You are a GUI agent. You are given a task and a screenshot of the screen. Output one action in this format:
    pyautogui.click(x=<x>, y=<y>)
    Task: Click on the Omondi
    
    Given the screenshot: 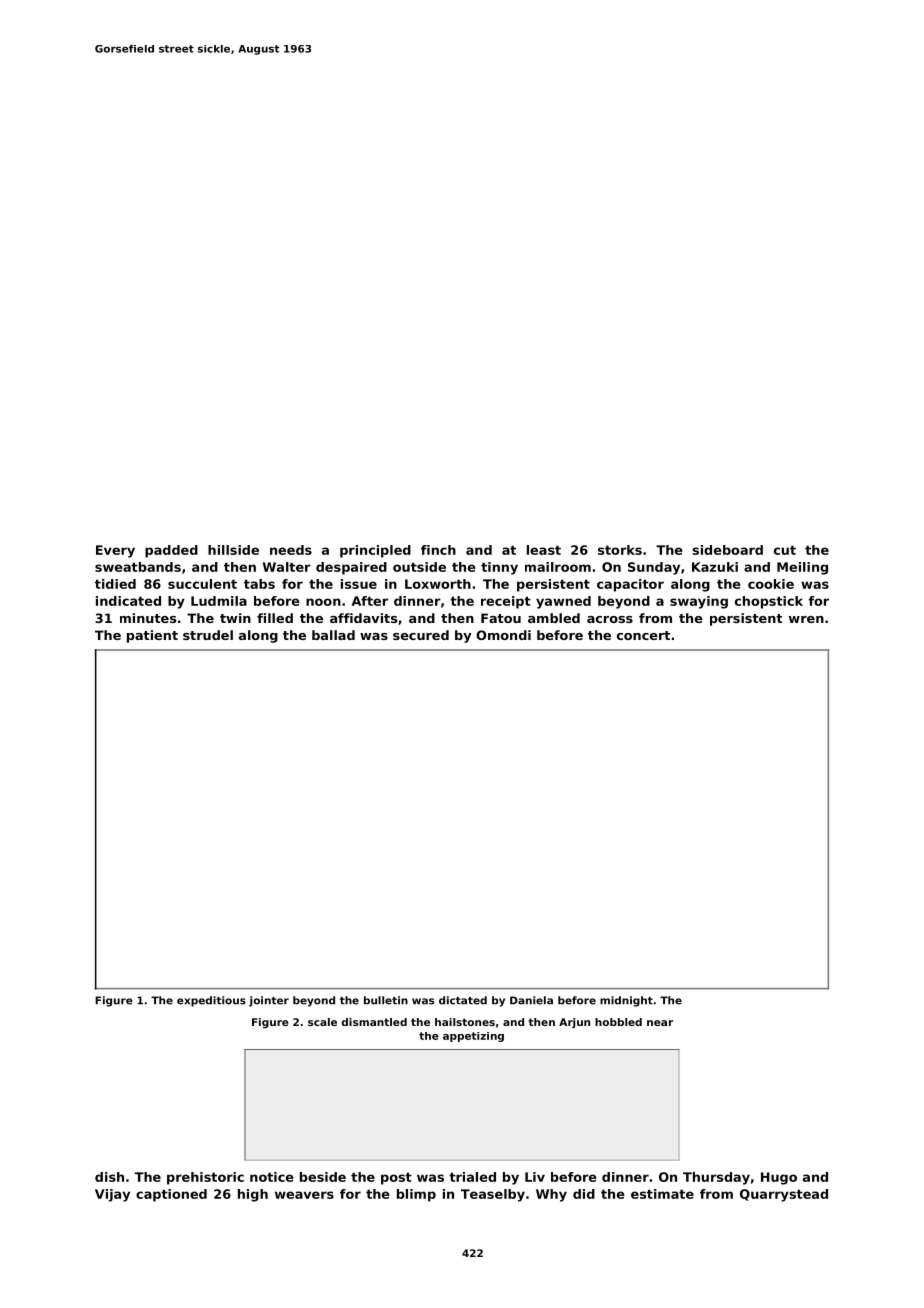 What is the action you would take?
    pyautogui.click(x=503, y=635)
